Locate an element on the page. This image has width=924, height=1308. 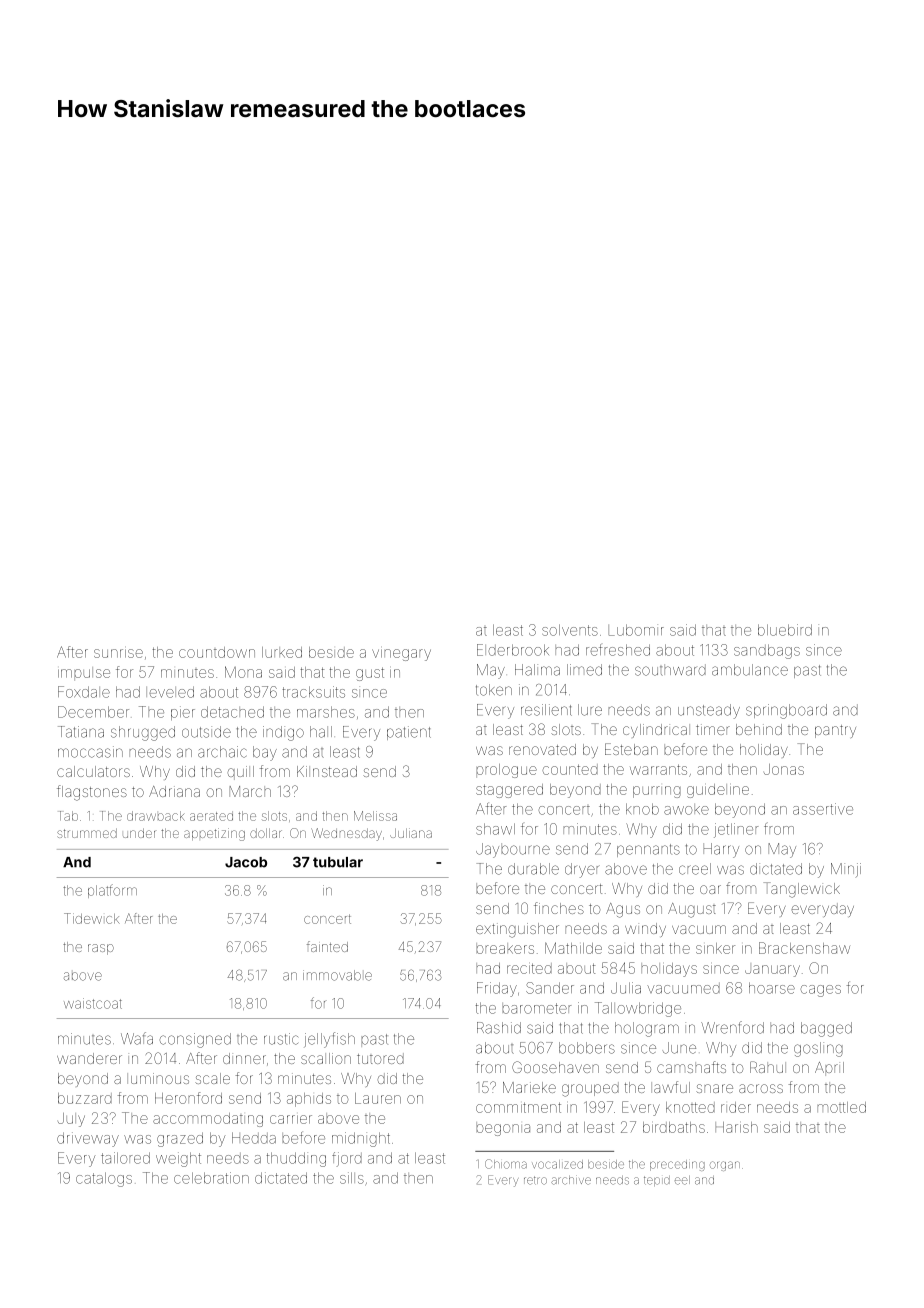
archive is located at coordinates (571, 1180).
